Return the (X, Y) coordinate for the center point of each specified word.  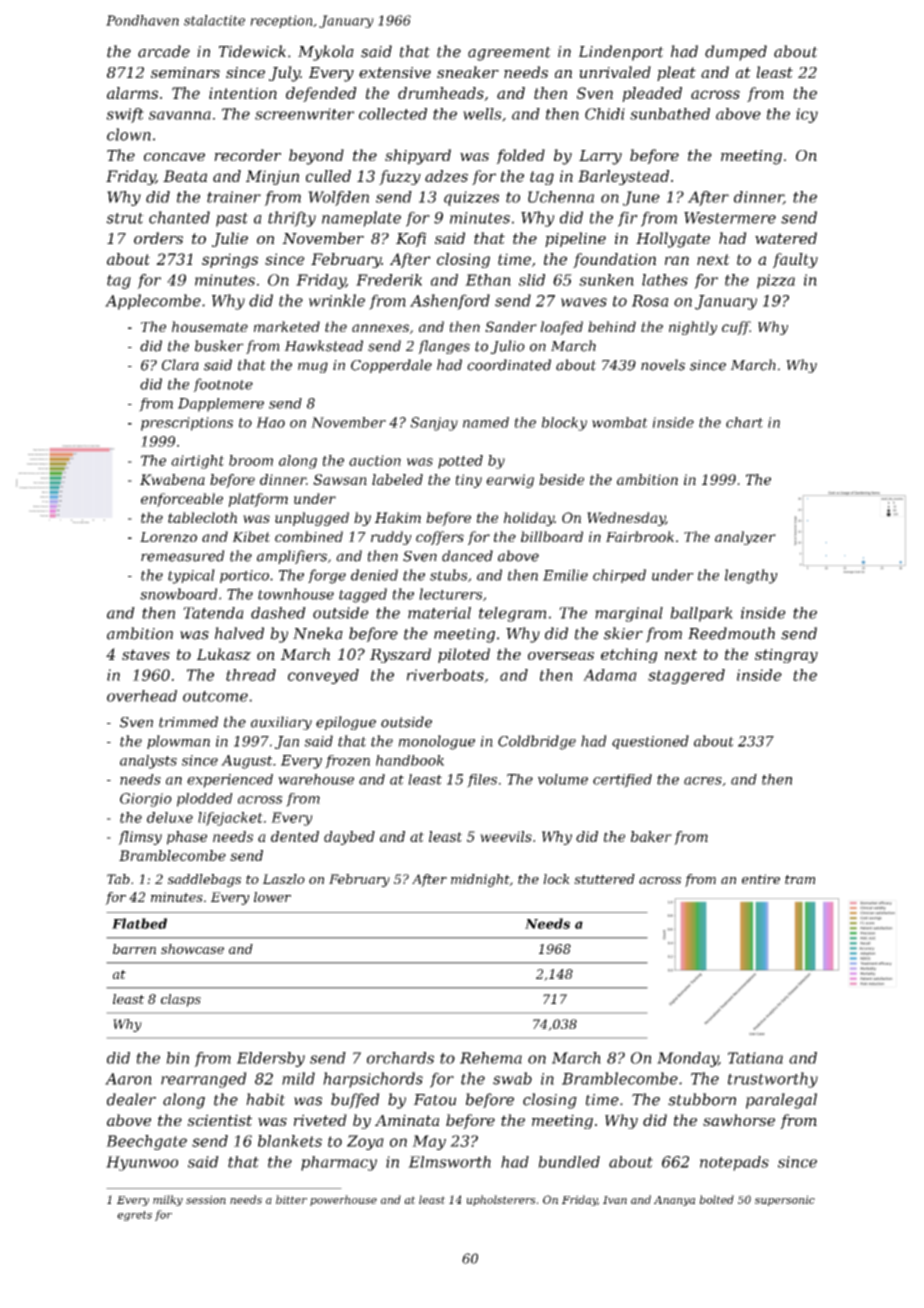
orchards (400, 1058)
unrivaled (615, 72)
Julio (507, 347)
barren (134, 949)
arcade (164, 51)
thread (251, 675)
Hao (270, 422)
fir (628, 219)
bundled (569, 1162)
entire (761, 879)
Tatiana (755, 1058)
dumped (736, 53)
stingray (786, 655)
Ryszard (400, 655)
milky (168, 1200)
